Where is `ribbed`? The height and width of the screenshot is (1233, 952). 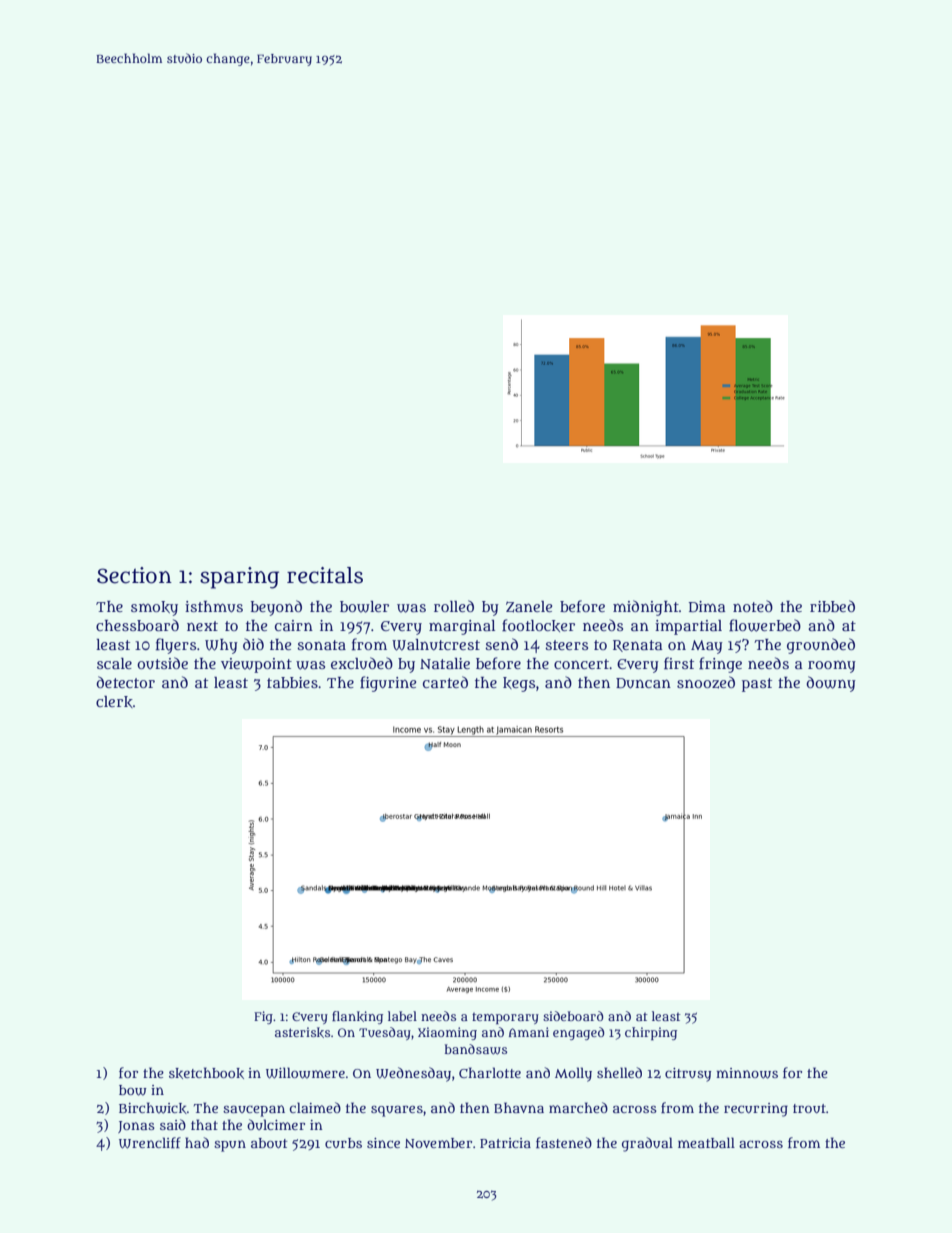 ribbed is located at coordinates (832, 606).
